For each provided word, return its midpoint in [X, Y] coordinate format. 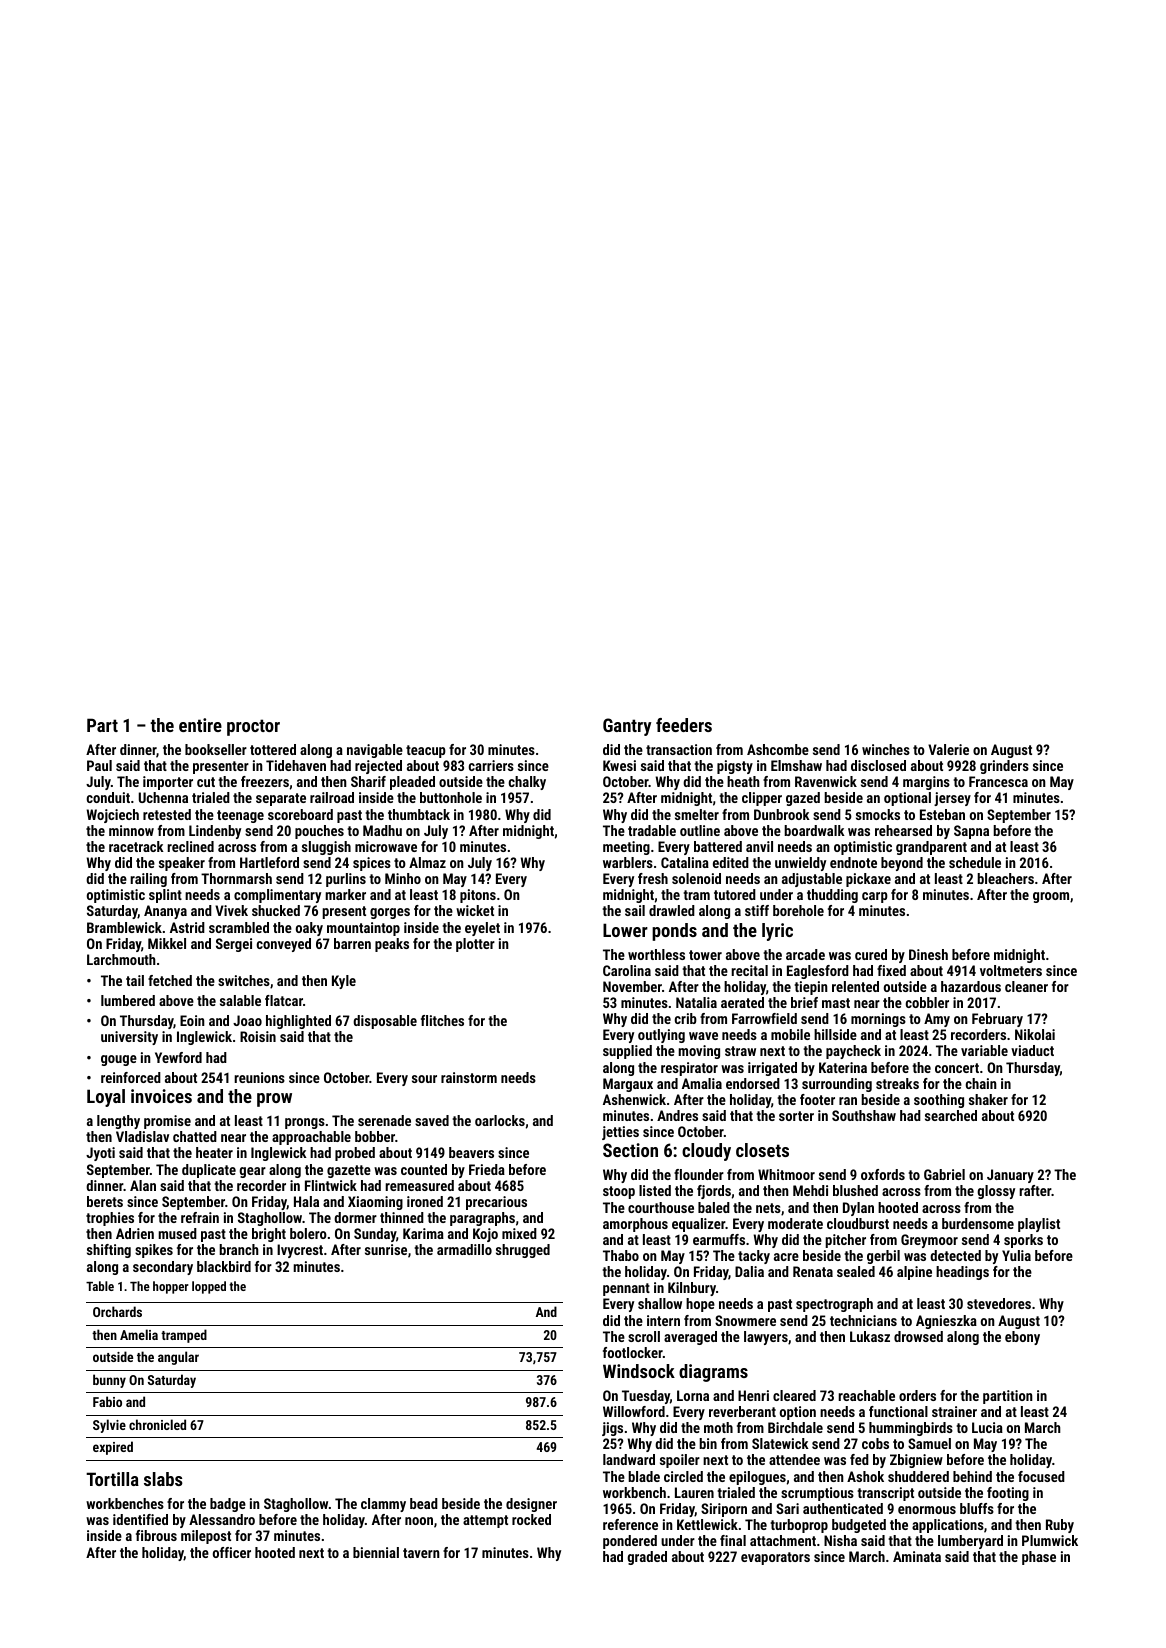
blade [644, 1476]
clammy [383, 1505]
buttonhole [451, 797]
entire [200, 725]
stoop [619, 1192]
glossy [996, 1192]
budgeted [859, 1526]
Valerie [948, 749]
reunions [259, 1077]
